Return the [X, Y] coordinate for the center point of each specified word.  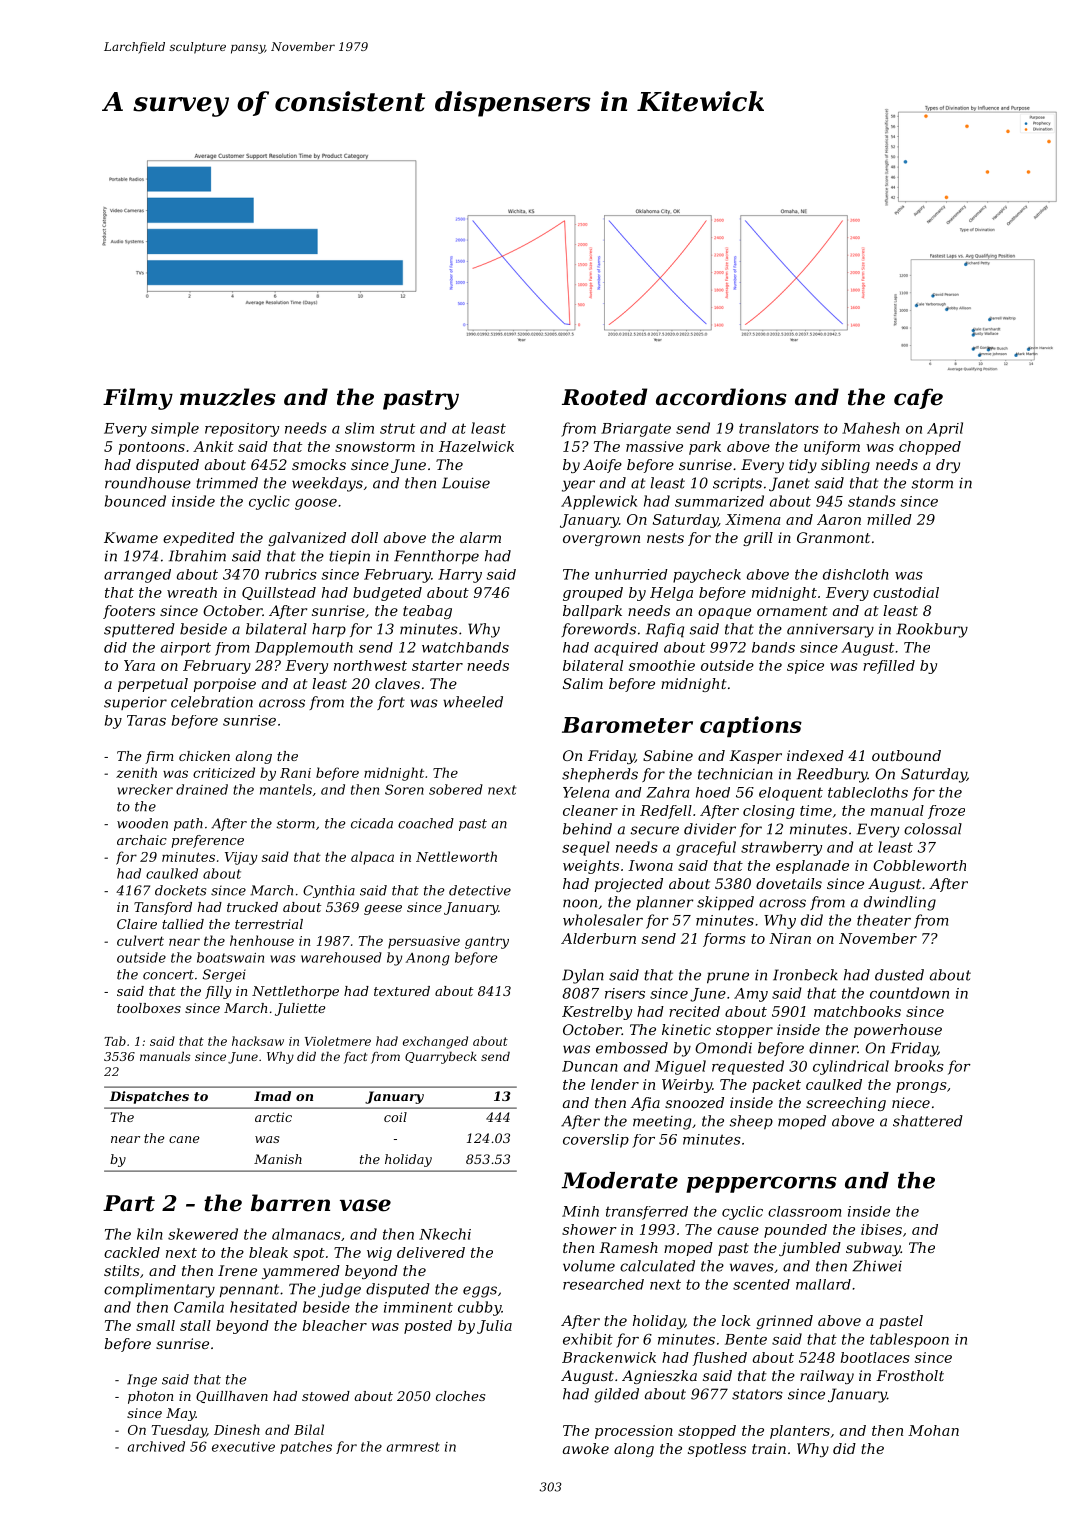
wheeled [473, 702]
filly [218, 992]
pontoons [152, 448]
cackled [132, 1252]
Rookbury [932, 630]
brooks [919, 1066]
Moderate [620, 1180]
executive [243, 1447]
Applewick [599, 502]
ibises [881, 1229]
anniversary [830, 631]
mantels [286, 789]
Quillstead [279, 593]
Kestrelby [597, 1013]
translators [779, 428]
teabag [427, 612]
